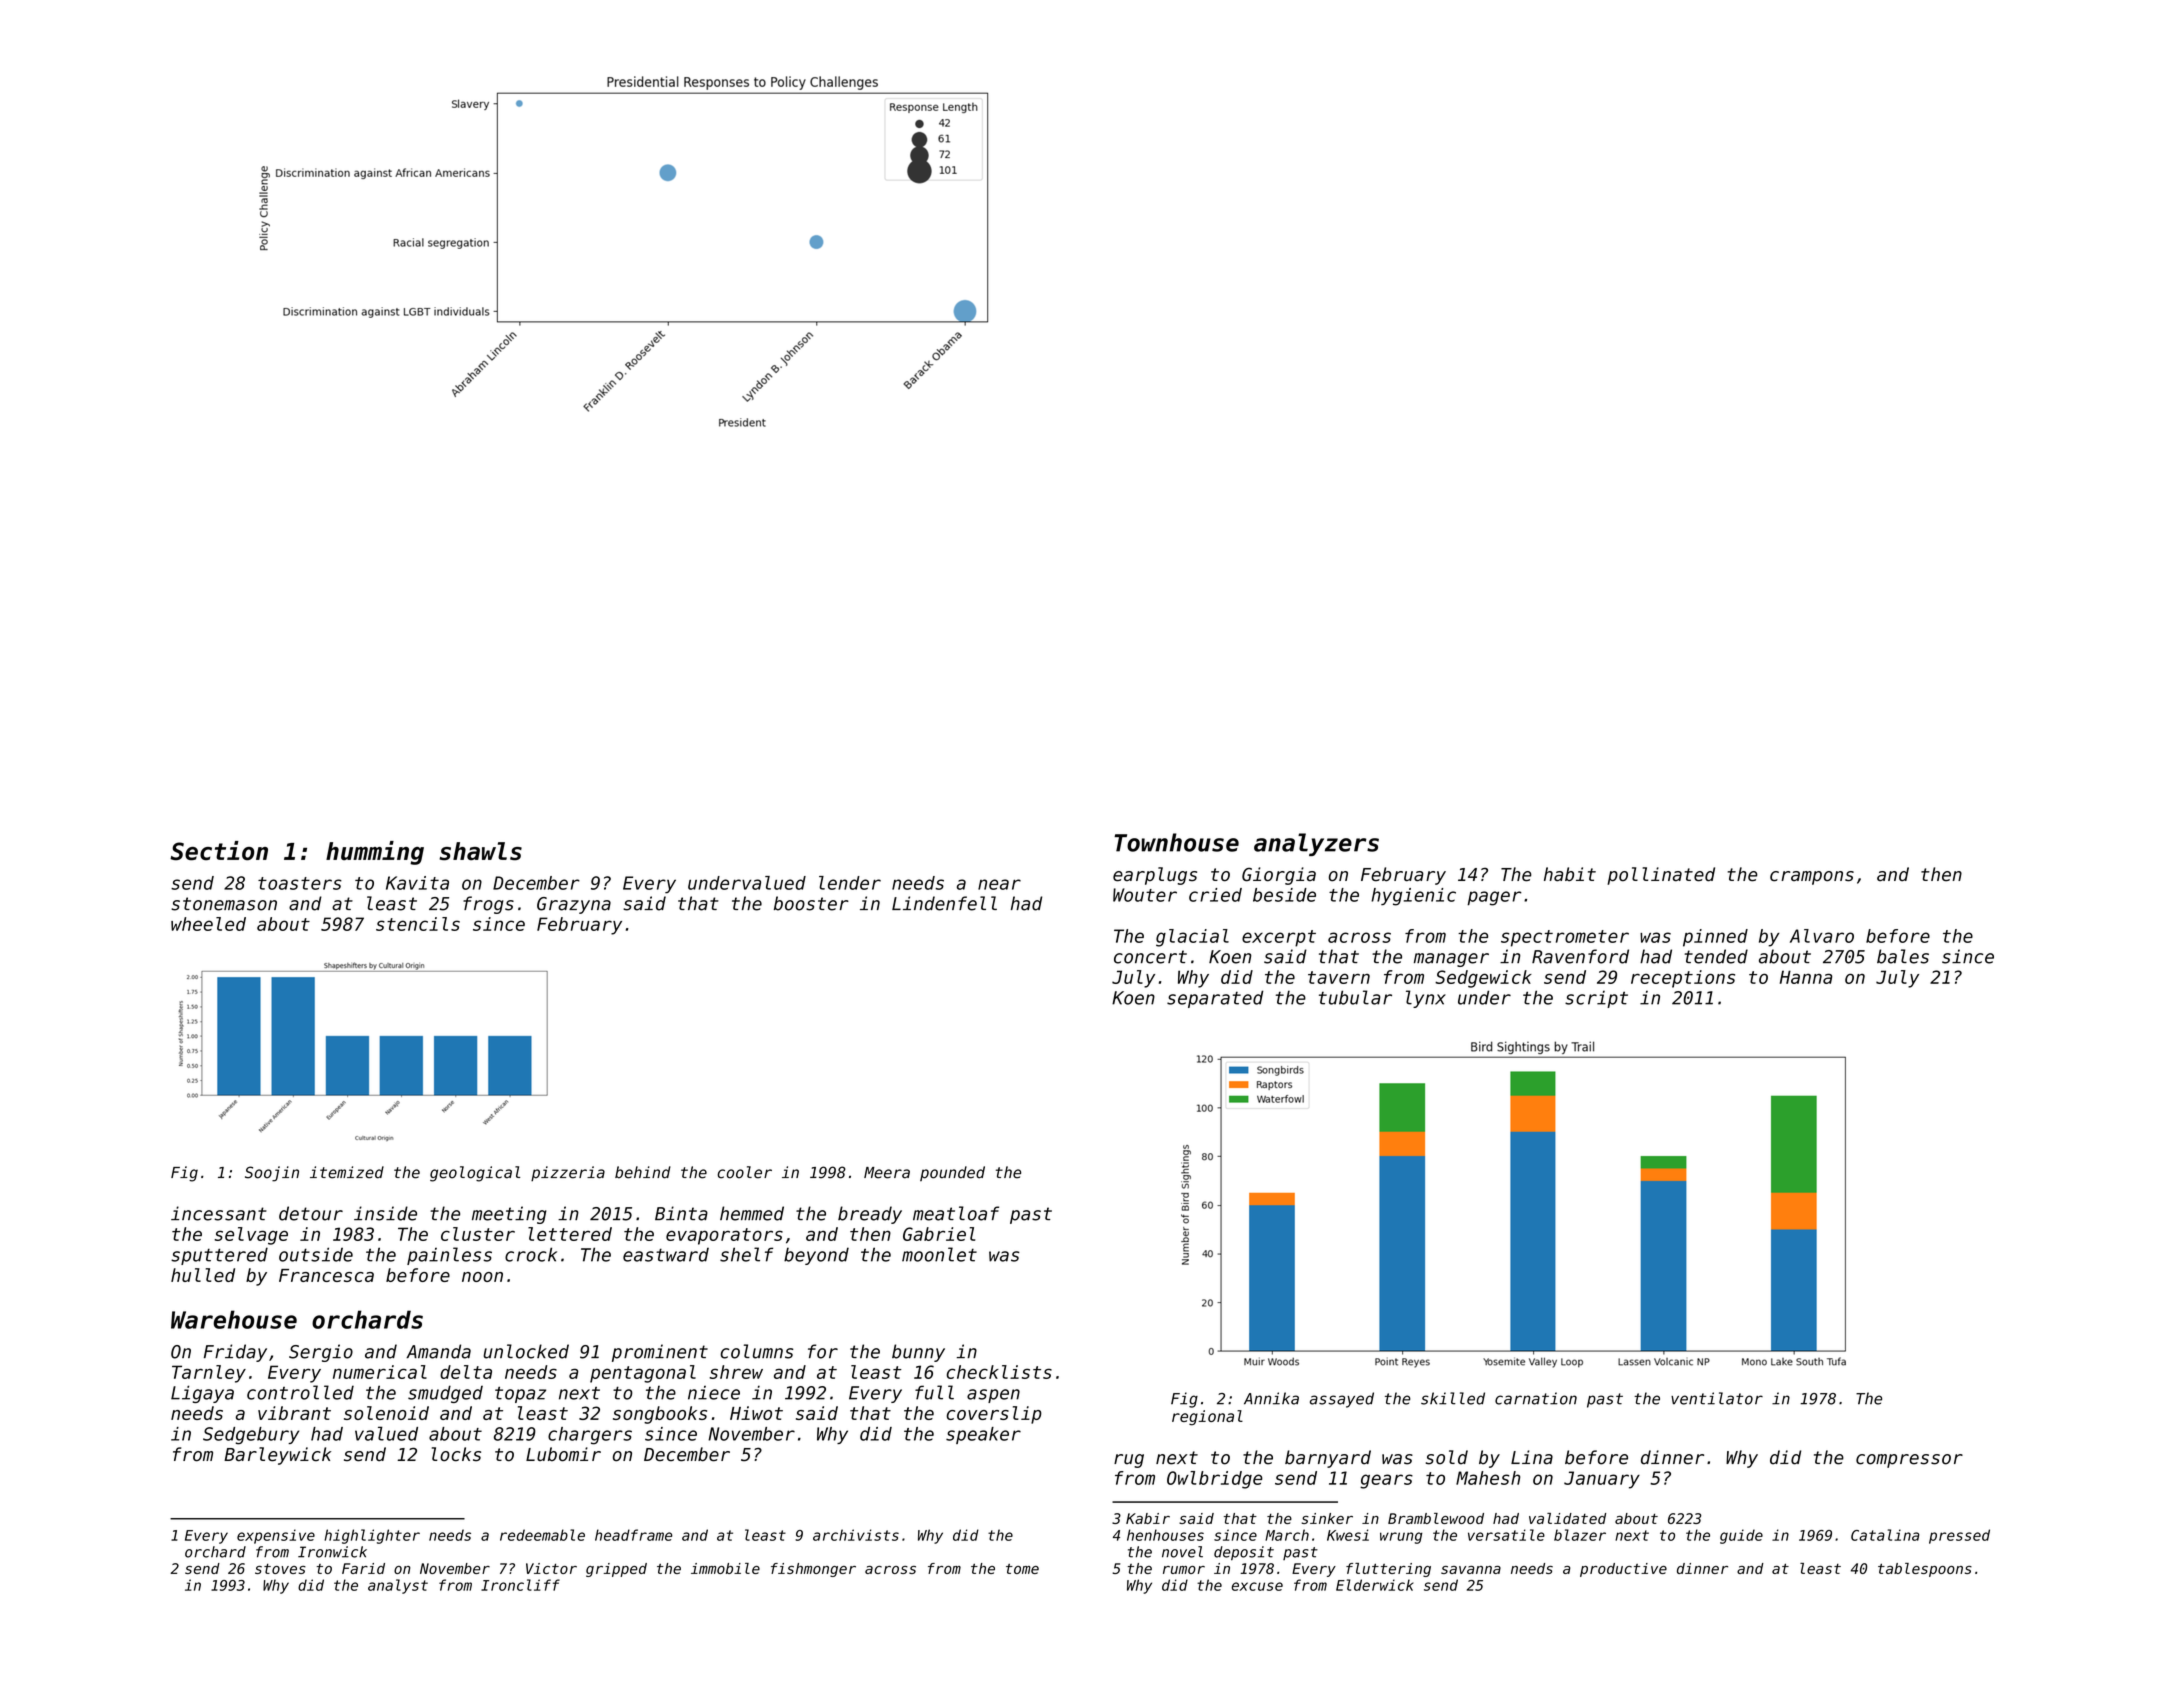 Image resolution: width=2178 pixels, height=1683 pixels. Describe the element at coordinates (952, 1173) in the document. I see `pounded` at that location.
